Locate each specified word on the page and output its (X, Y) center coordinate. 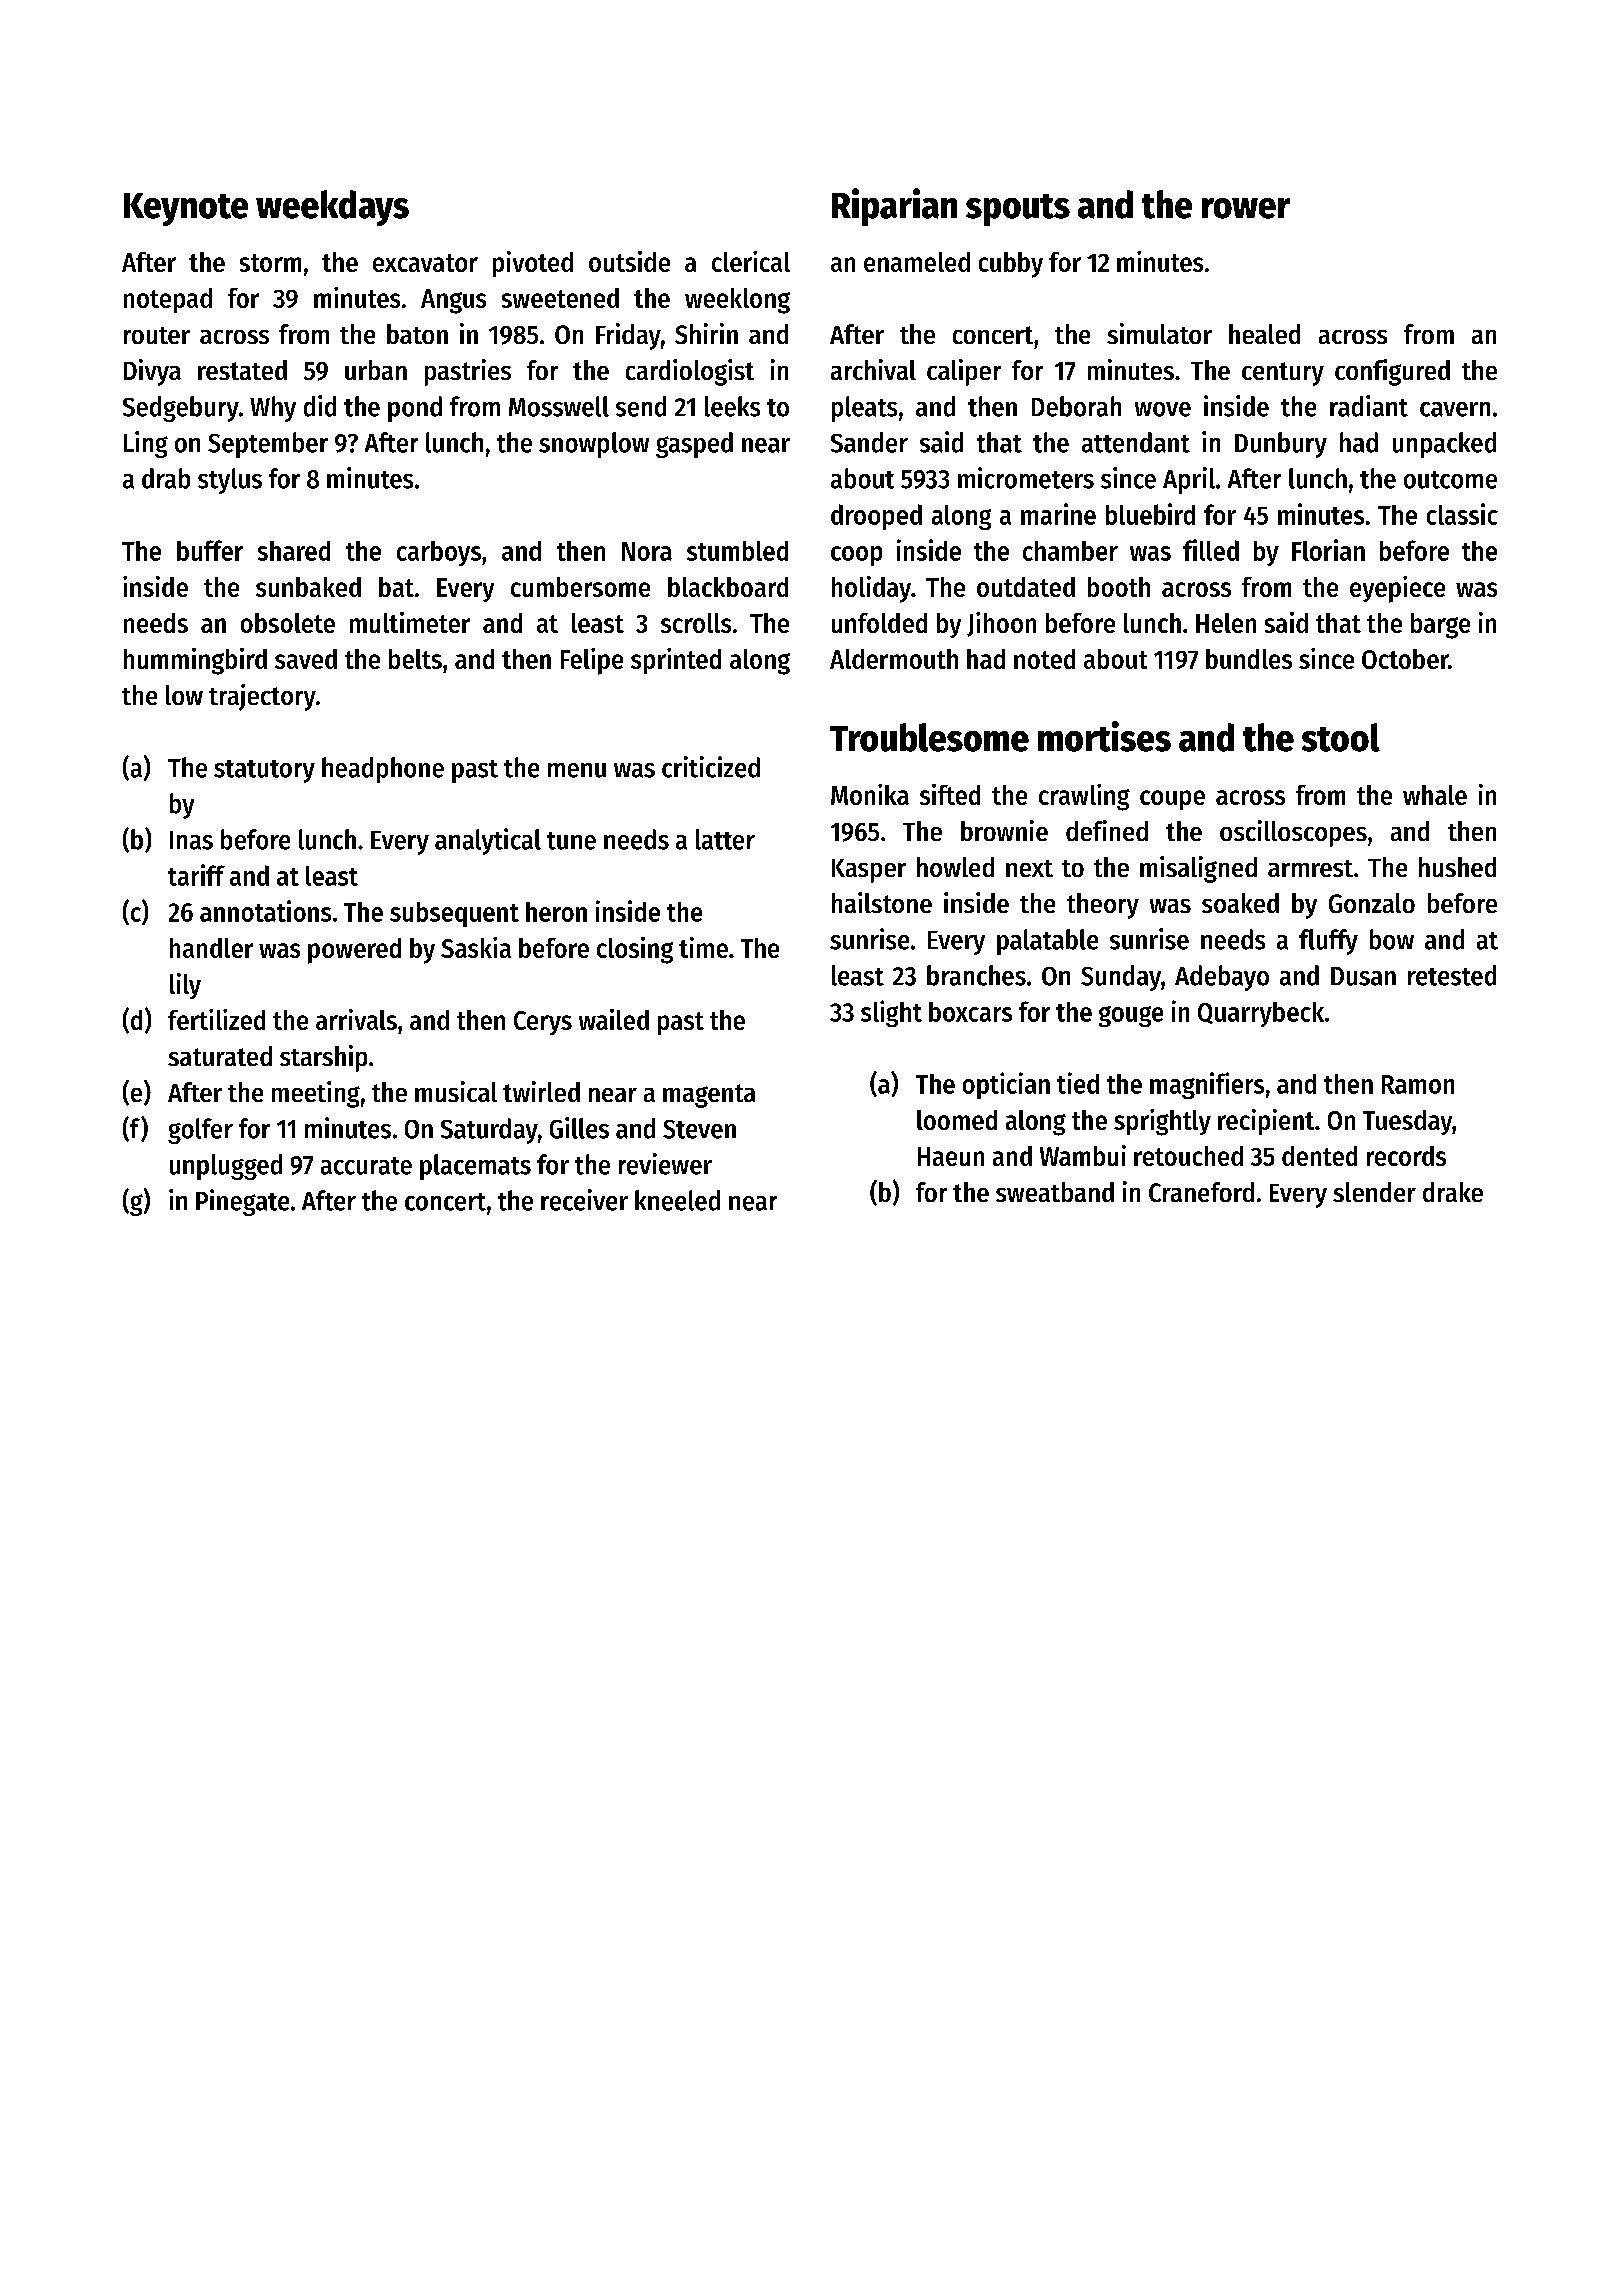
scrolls (696, 623)
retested (1452, 975)
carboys (439, 553)
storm (270, 263)
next (1029, 868)
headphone (383, 770)
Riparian (894, 207)
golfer (200, 1131)
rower (1246, 208)
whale (1435, 795)
